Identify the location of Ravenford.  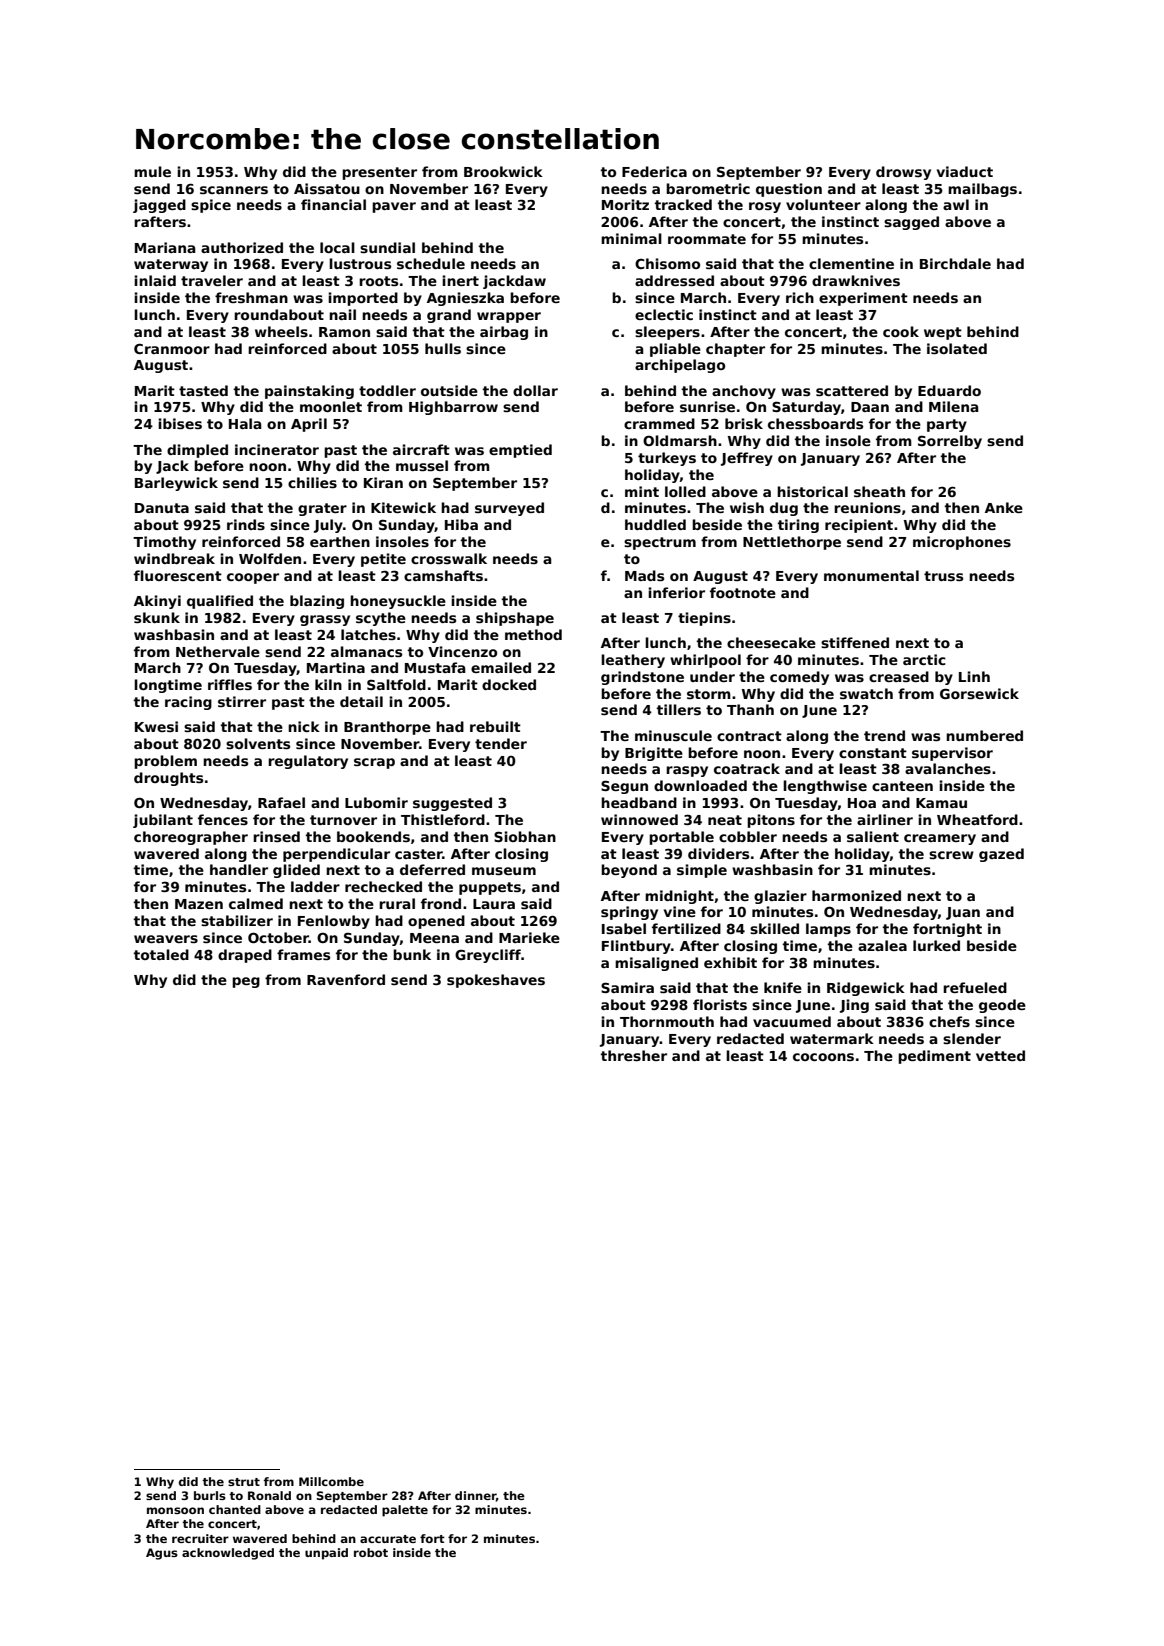
(346, 979).
